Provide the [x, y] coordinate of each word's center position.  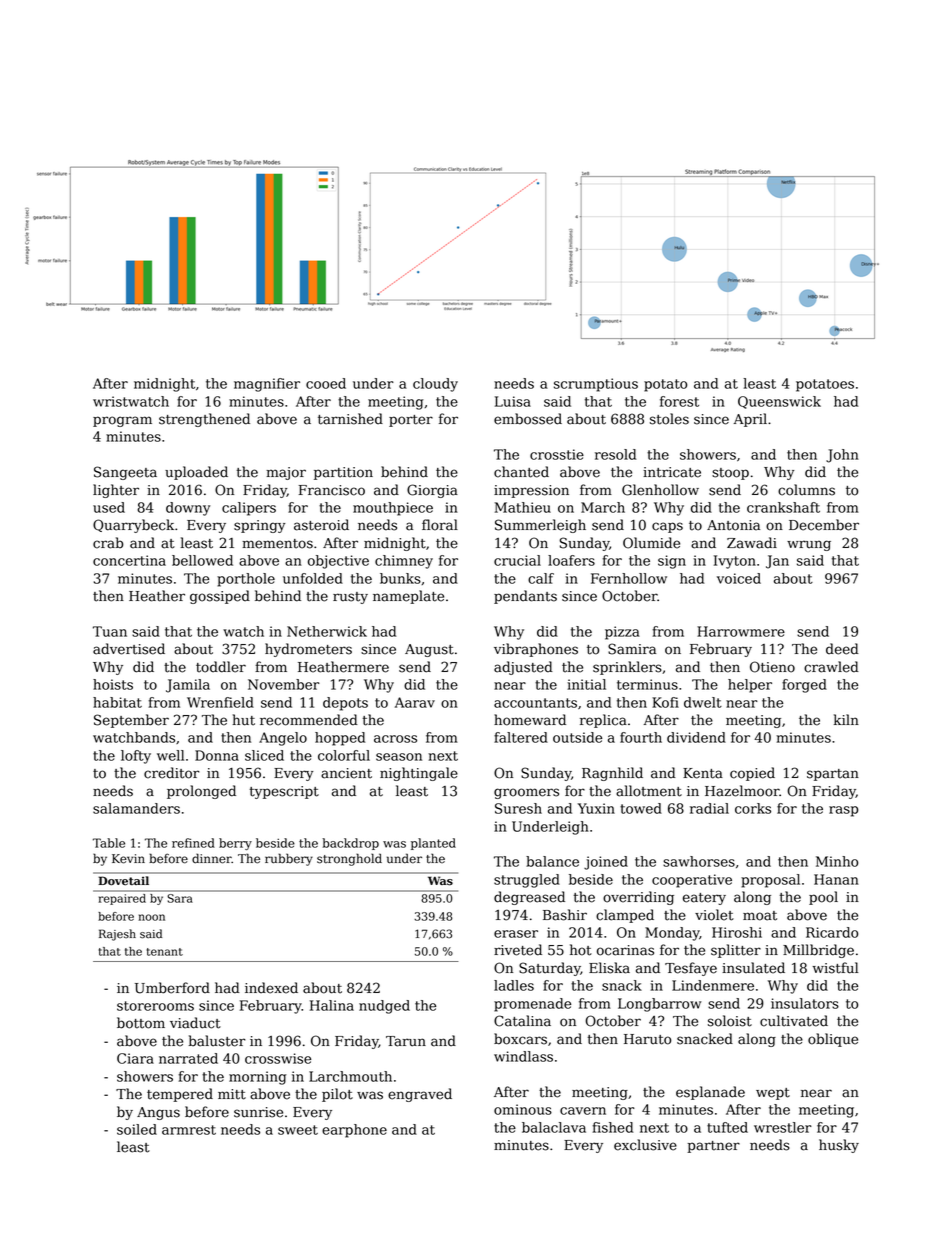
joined [606, 863]
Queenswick [779, 402]
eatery [704, 899]
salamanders [136, 808]
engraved [420, 1095]
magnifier [267, 385]
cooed [326, 383]
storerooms [155, 1006]
